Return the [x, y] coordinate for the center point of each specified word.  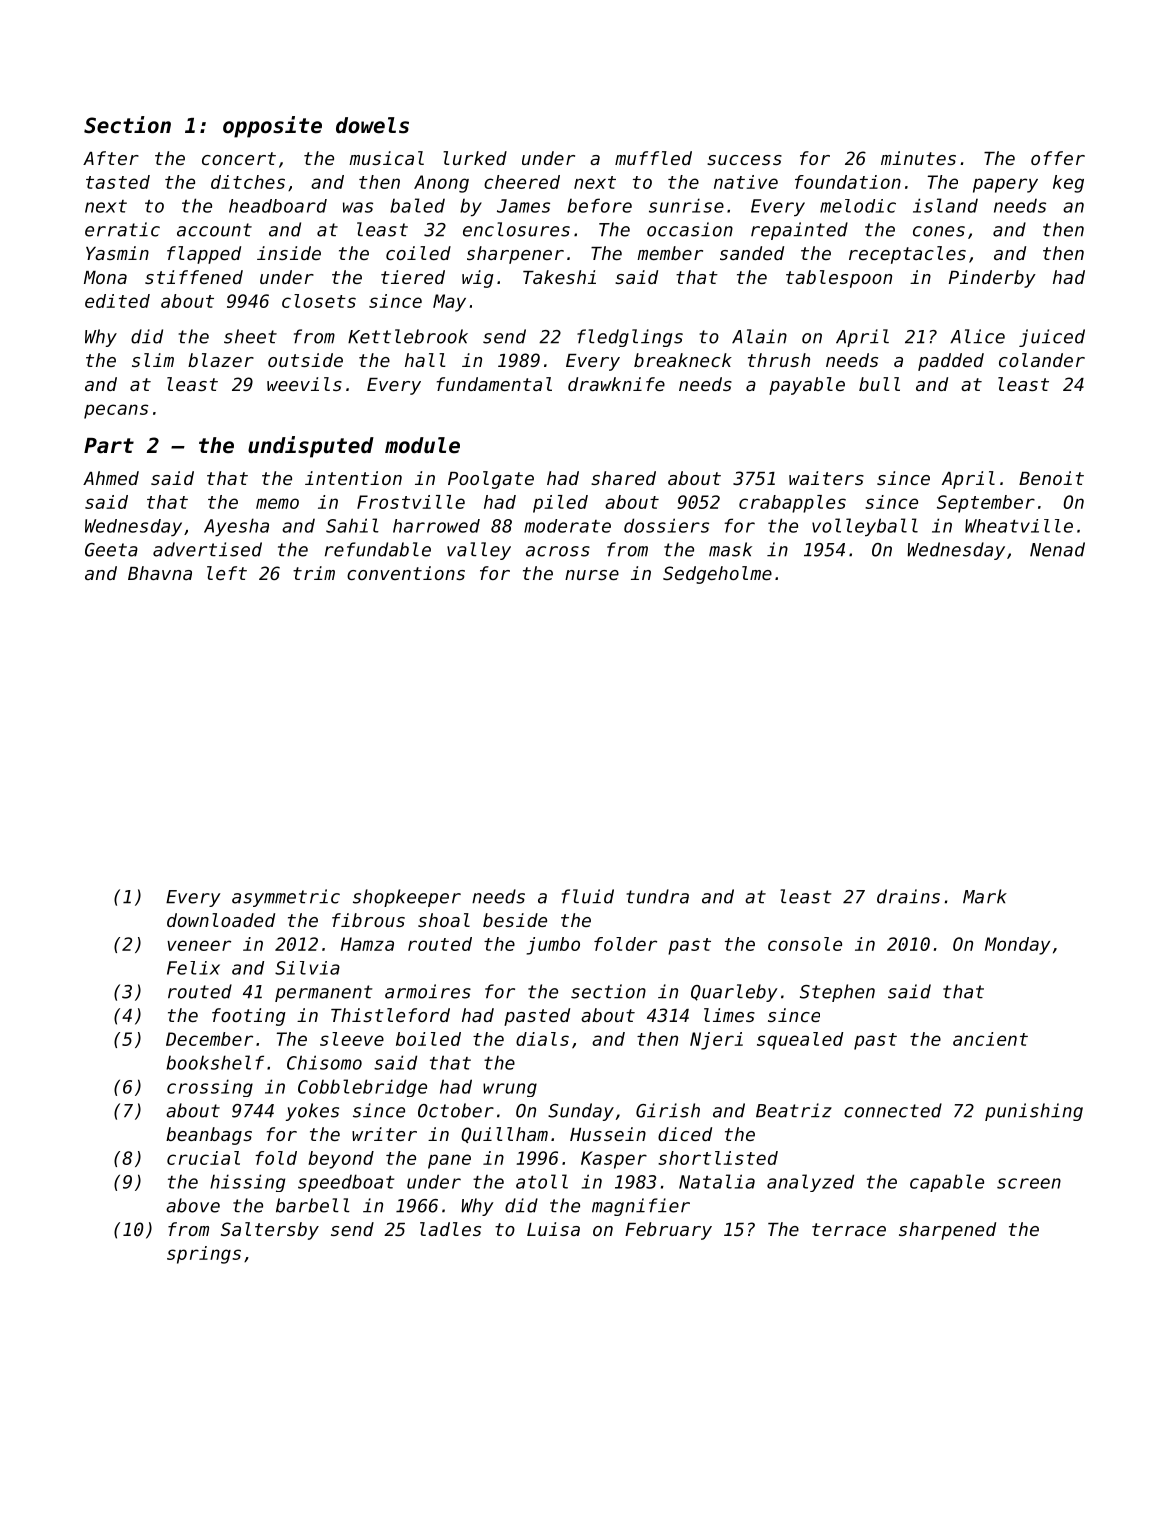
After [111, 158]
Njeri [716, 1041]
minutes [918, 158]
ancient [990, 1039]
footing [249, 1017]
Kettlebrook [408, 336]
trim [314, 573]
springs [204, 1255]
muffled [653, 158]
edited [117, 301]
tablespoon [839, 279]
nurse [592, 575]
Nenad [1057, 549]
